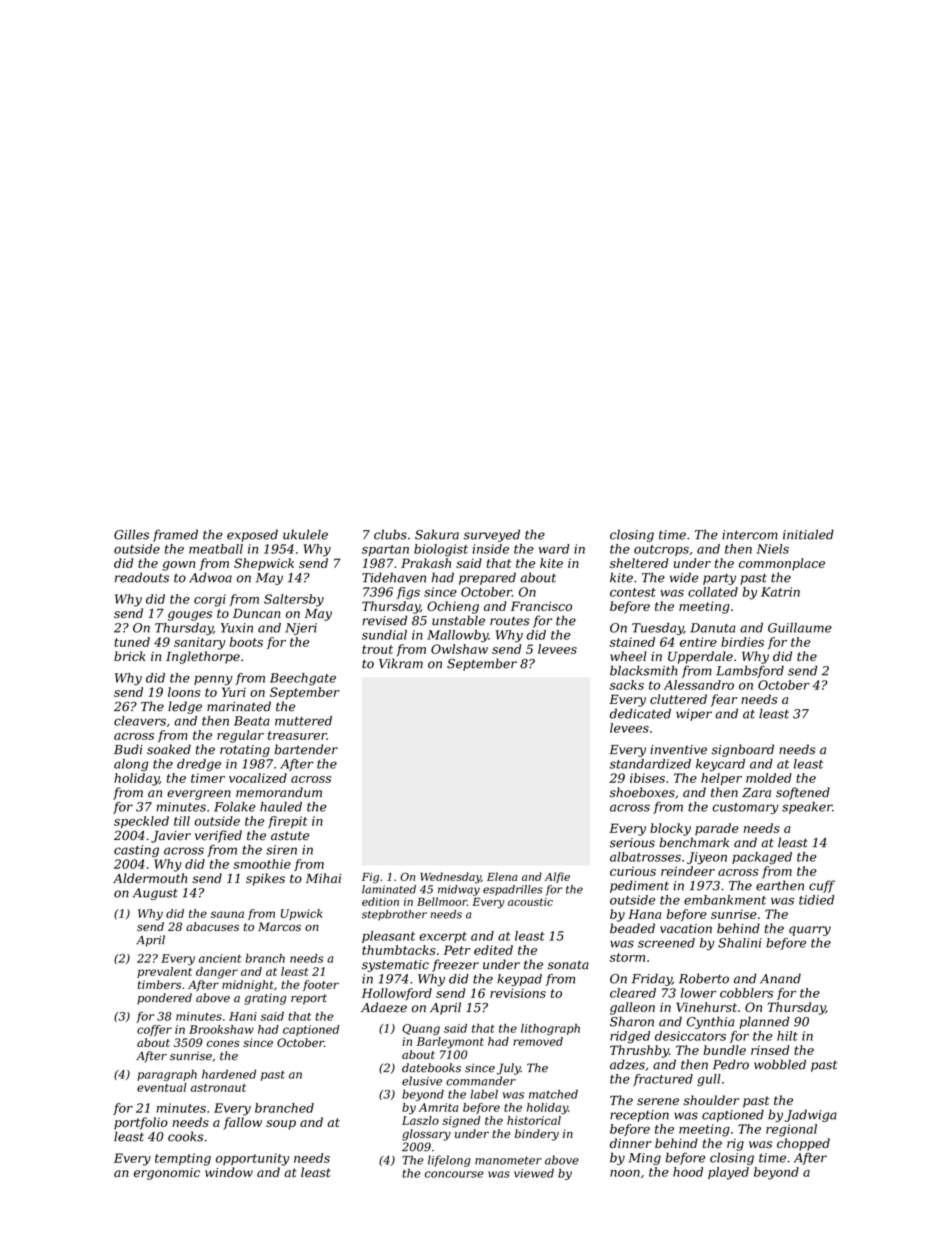 Image resolution: width=952 pixels, height=1233 pixels. What do you see at coordinates (141, 822) in the page?
I see `speckled` at bounding box center [141, 822].
